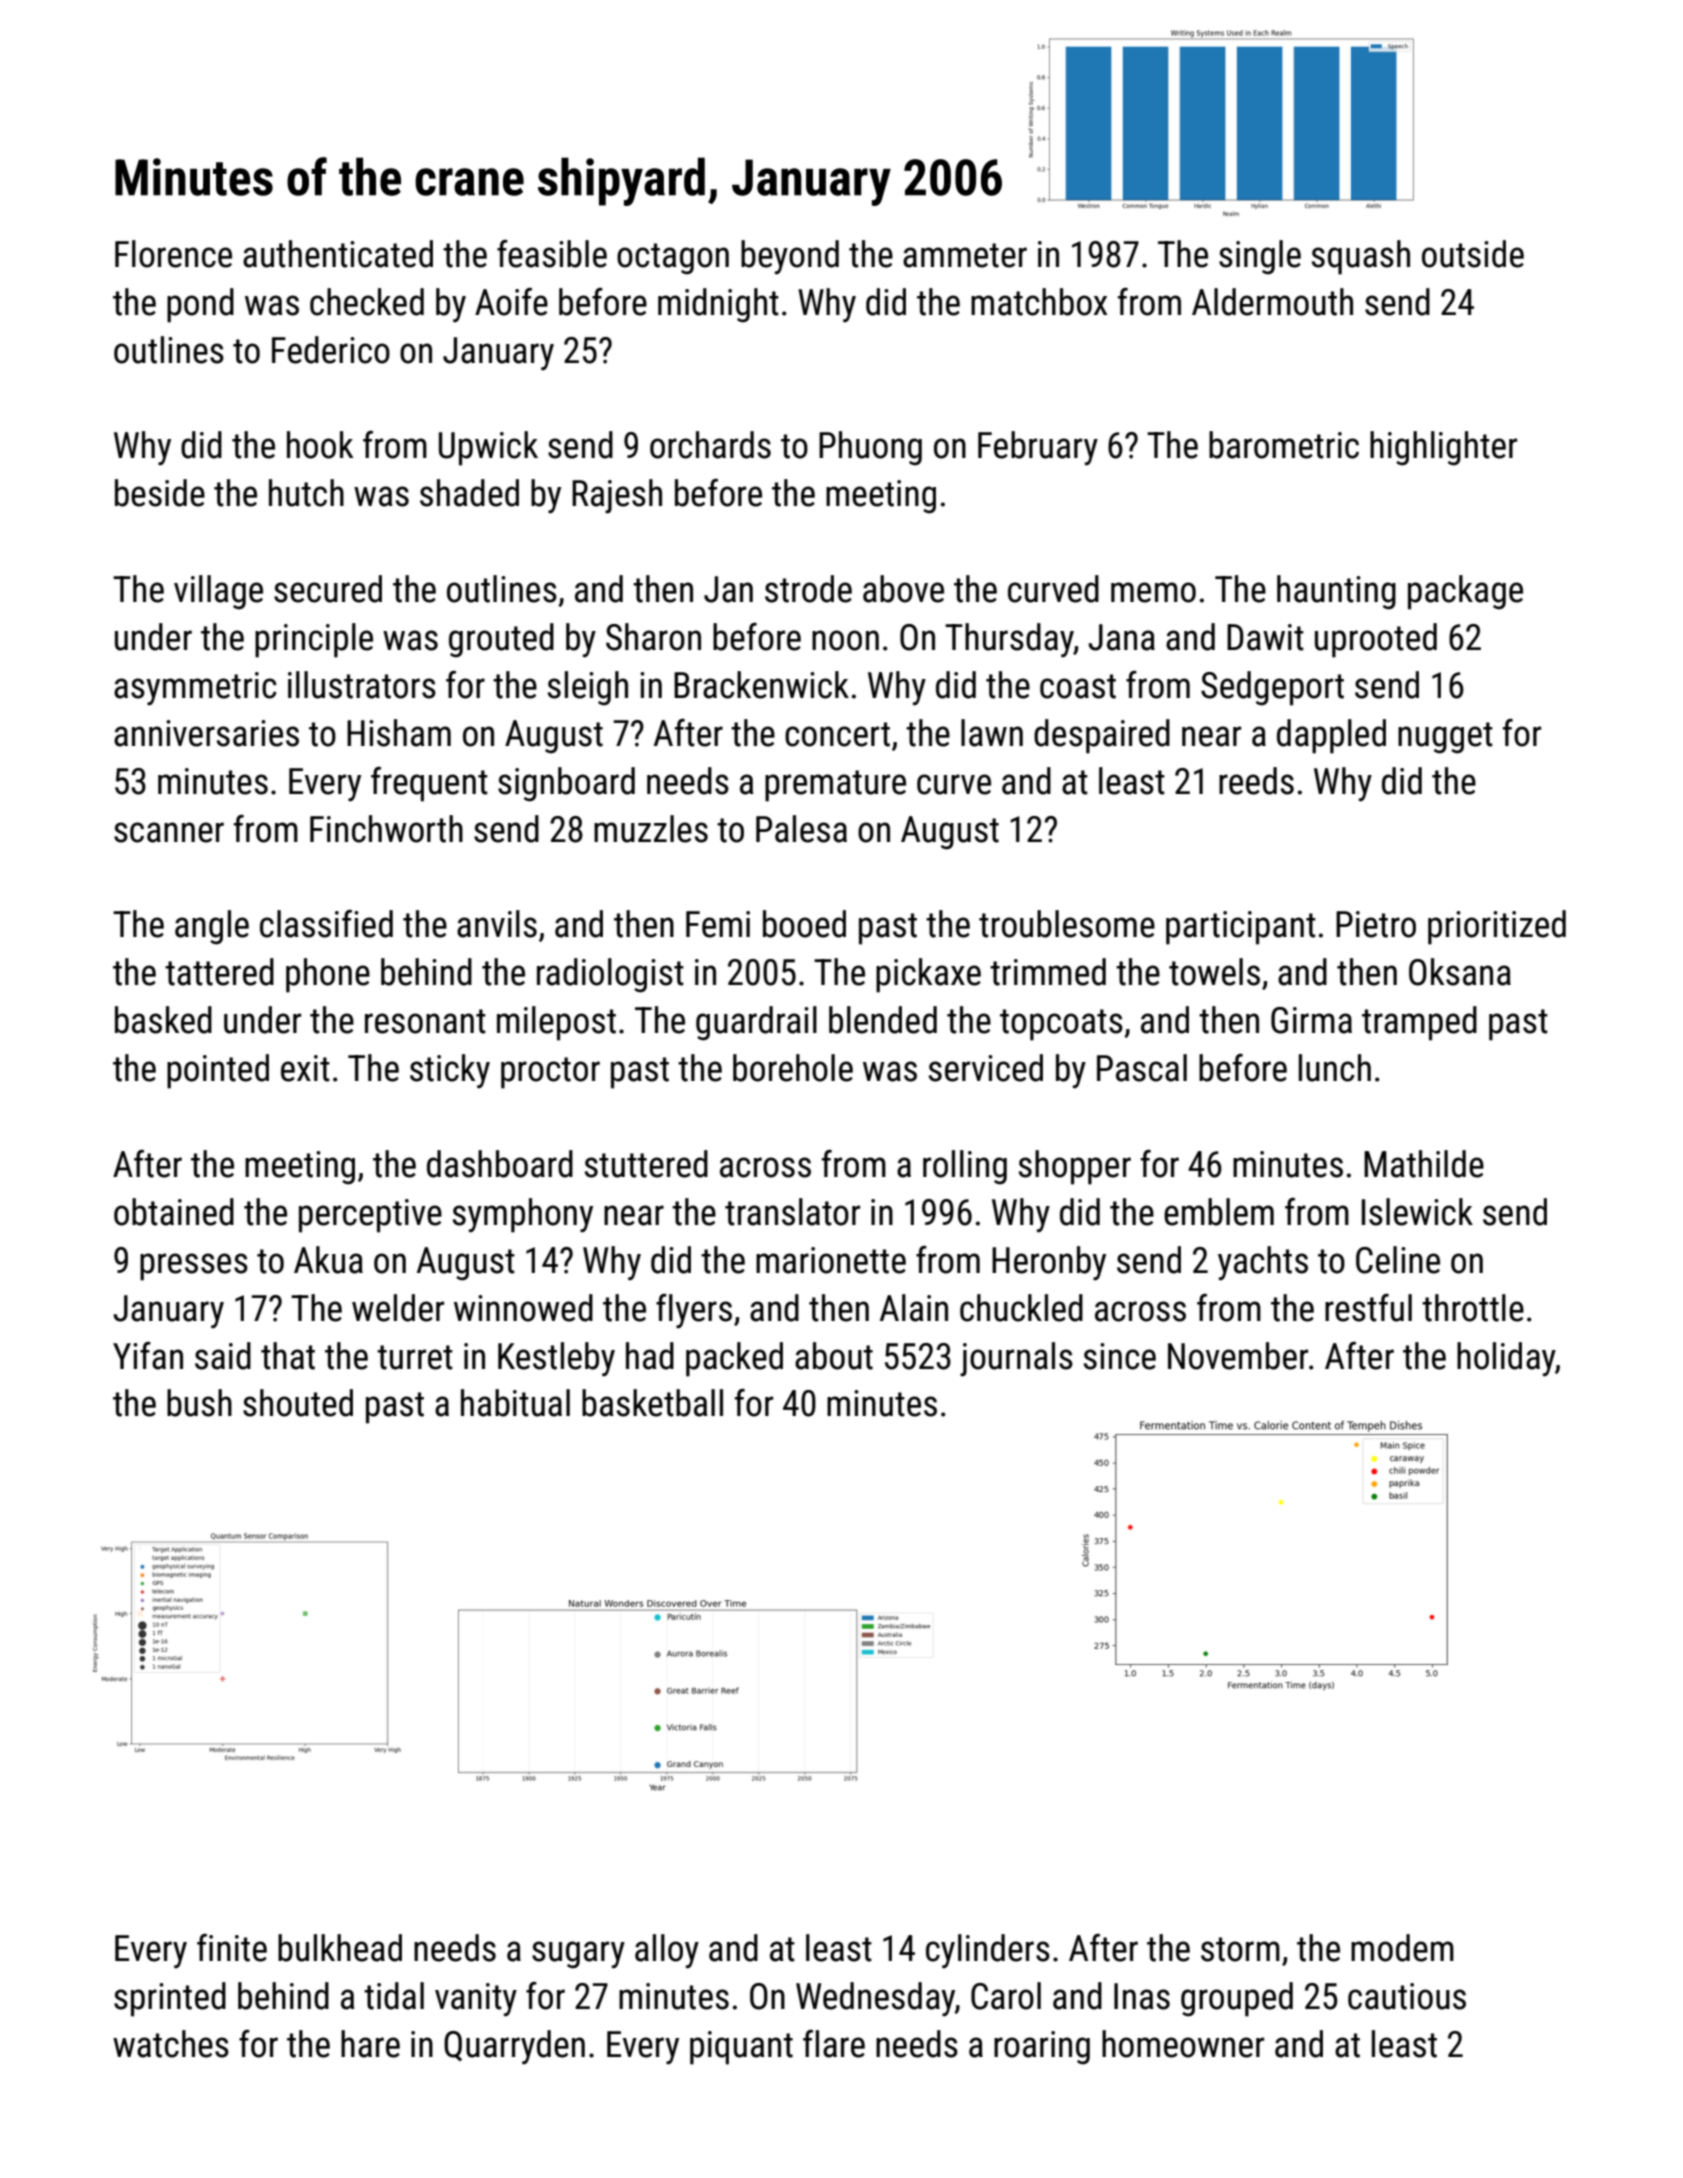 The width and height of the screenshot is (1683, 2178). Describe the element at coordinates (328, 1260) in the screenshot. I see `Akua` at that location.
